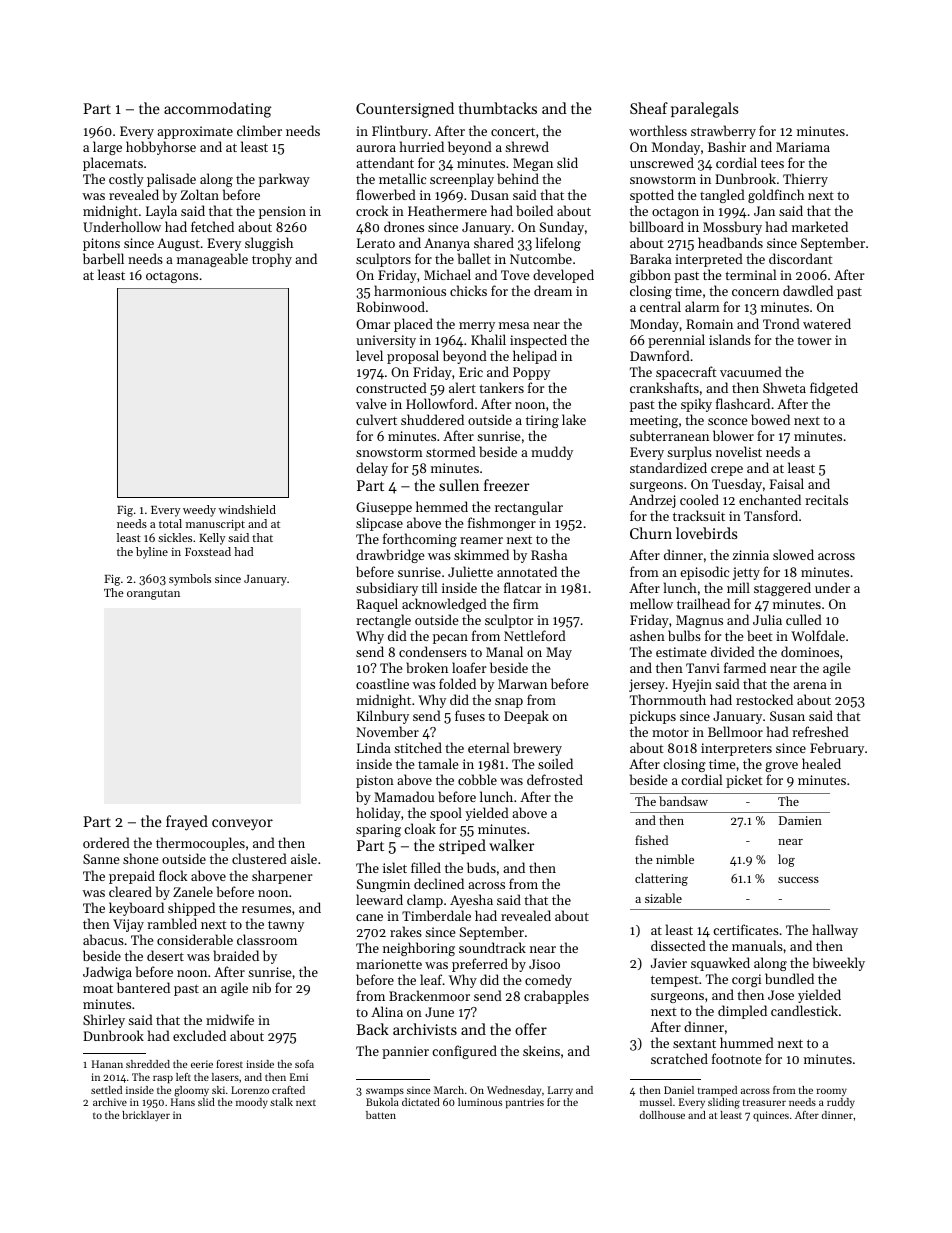  I want to click on motor, so click(670, 732).
